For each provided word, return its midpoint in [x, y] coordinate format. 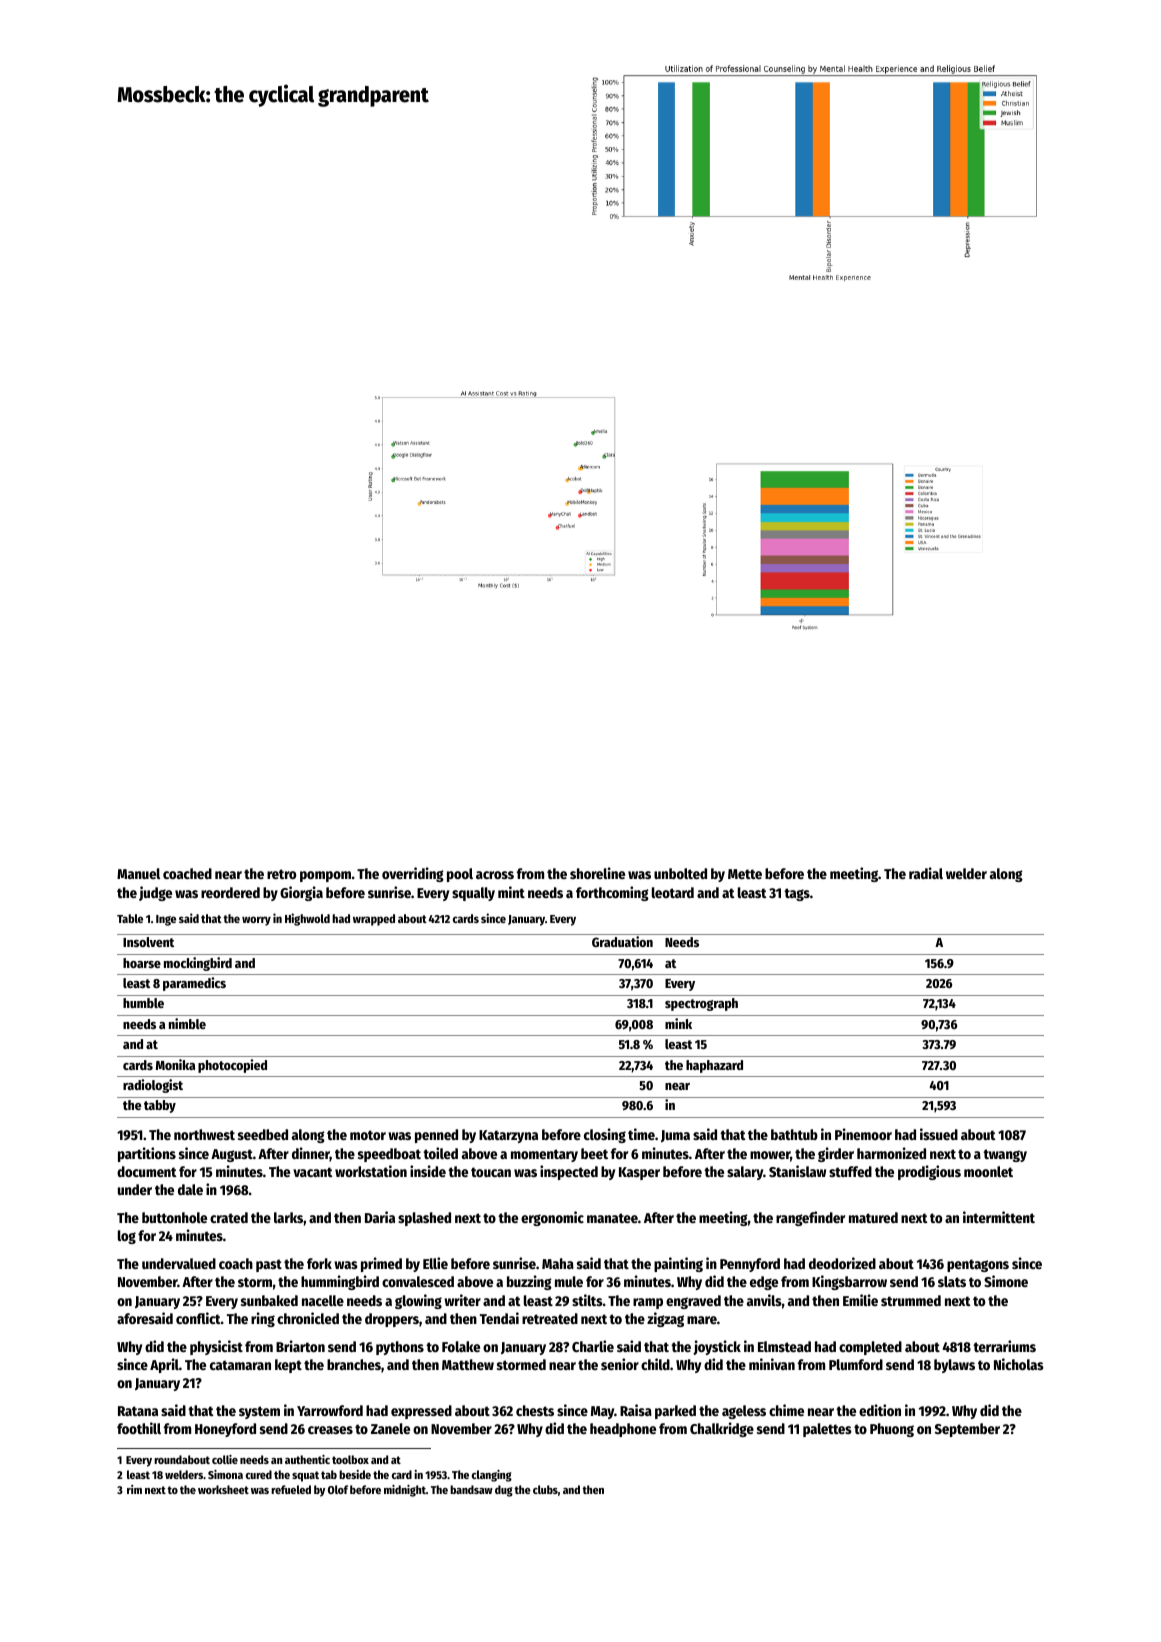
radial [926, 873]
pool [460, 875]
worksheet [223, 1489]
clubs [545, 1489]
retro [281, 874]
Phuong [892, 1430]
